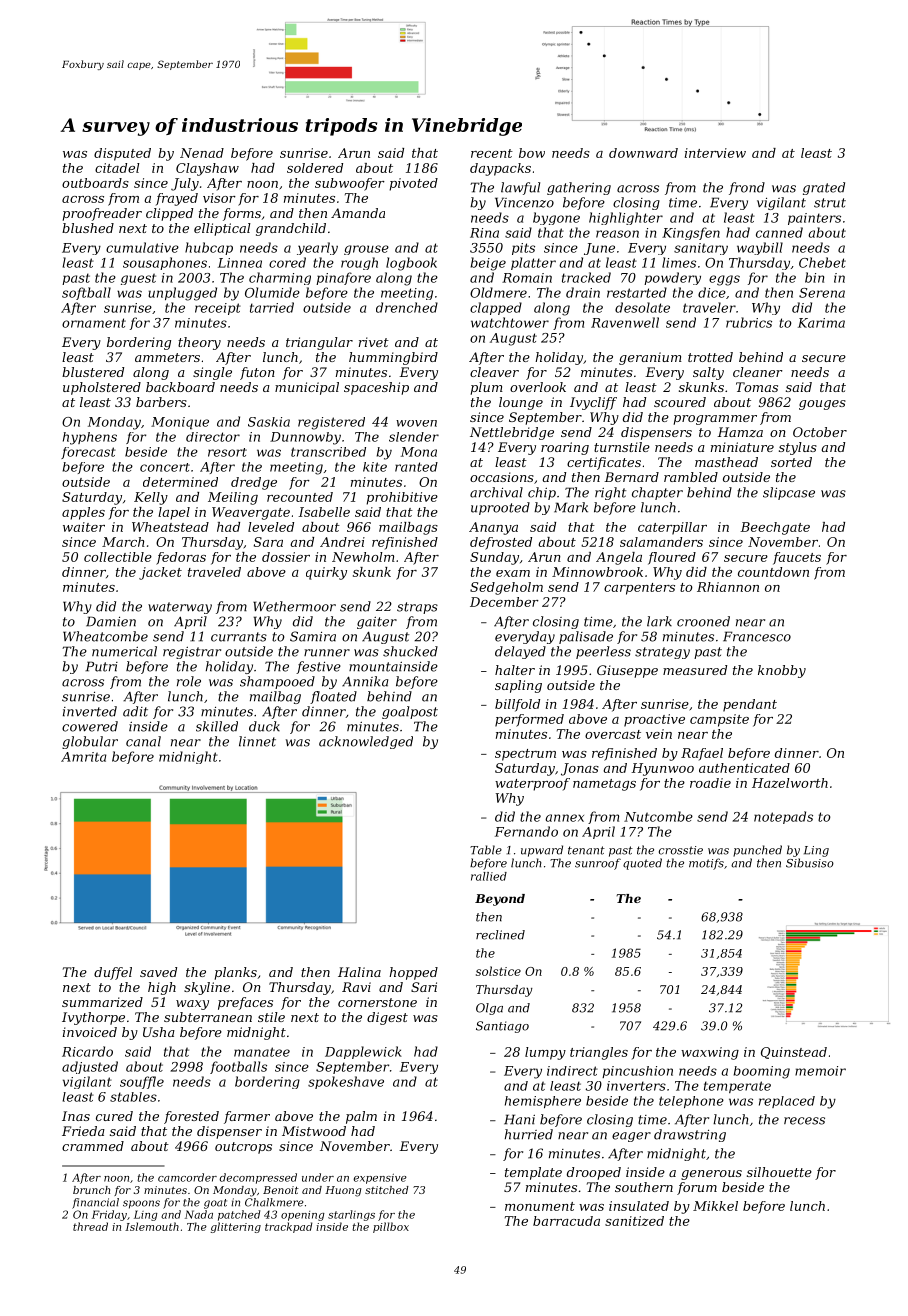 This page has height=1316, width=908. Describe the element at coordinates (245, 1003) in the page. I see `prefaces` at that location.
